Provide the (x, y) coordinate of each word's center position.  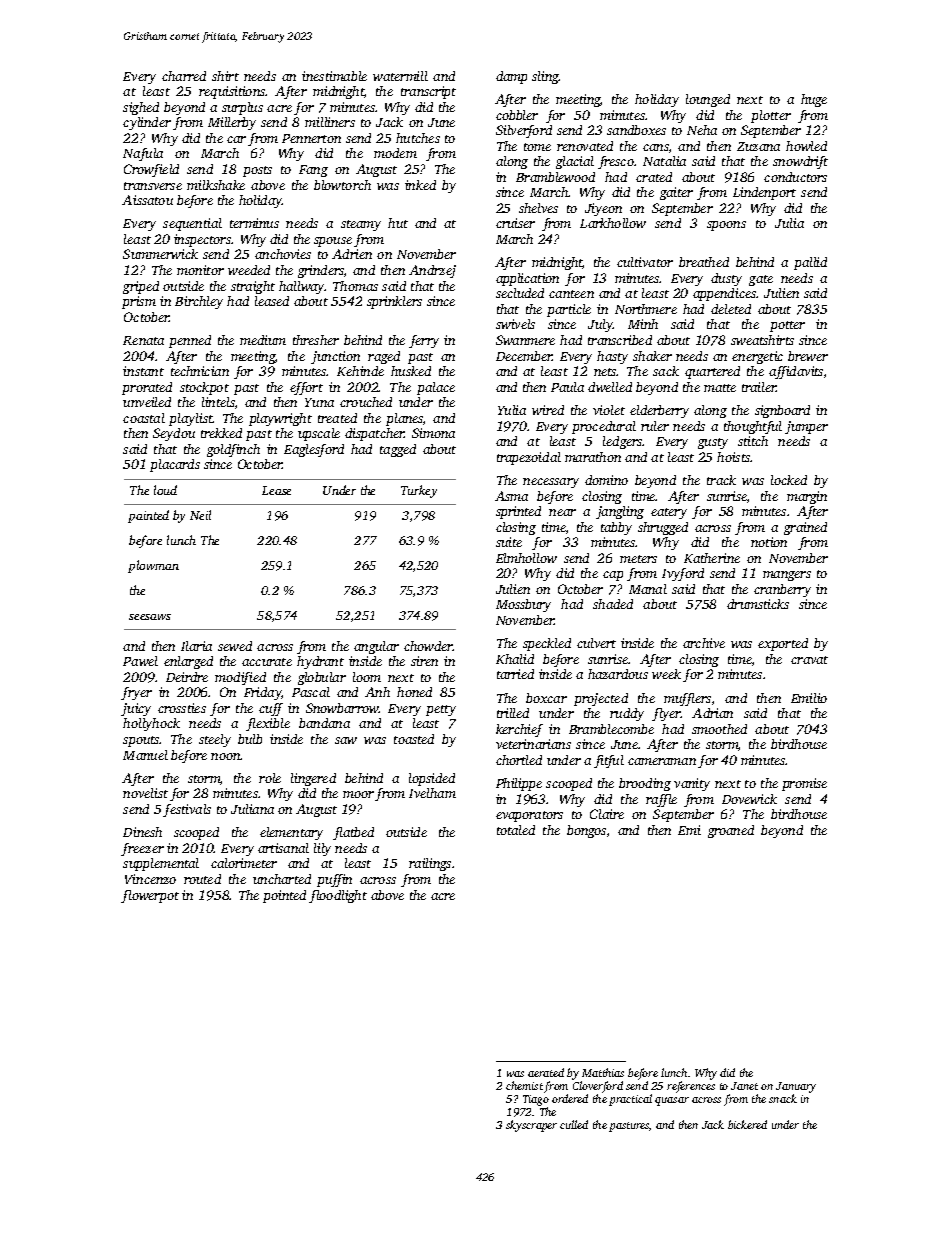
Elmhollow (526, 558)
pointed (284, 896)
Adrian (712, 713)
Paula (567, 387)
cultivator (645, 262)
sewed (235, 646)
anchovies (283, 254)
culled (574, 1124)
